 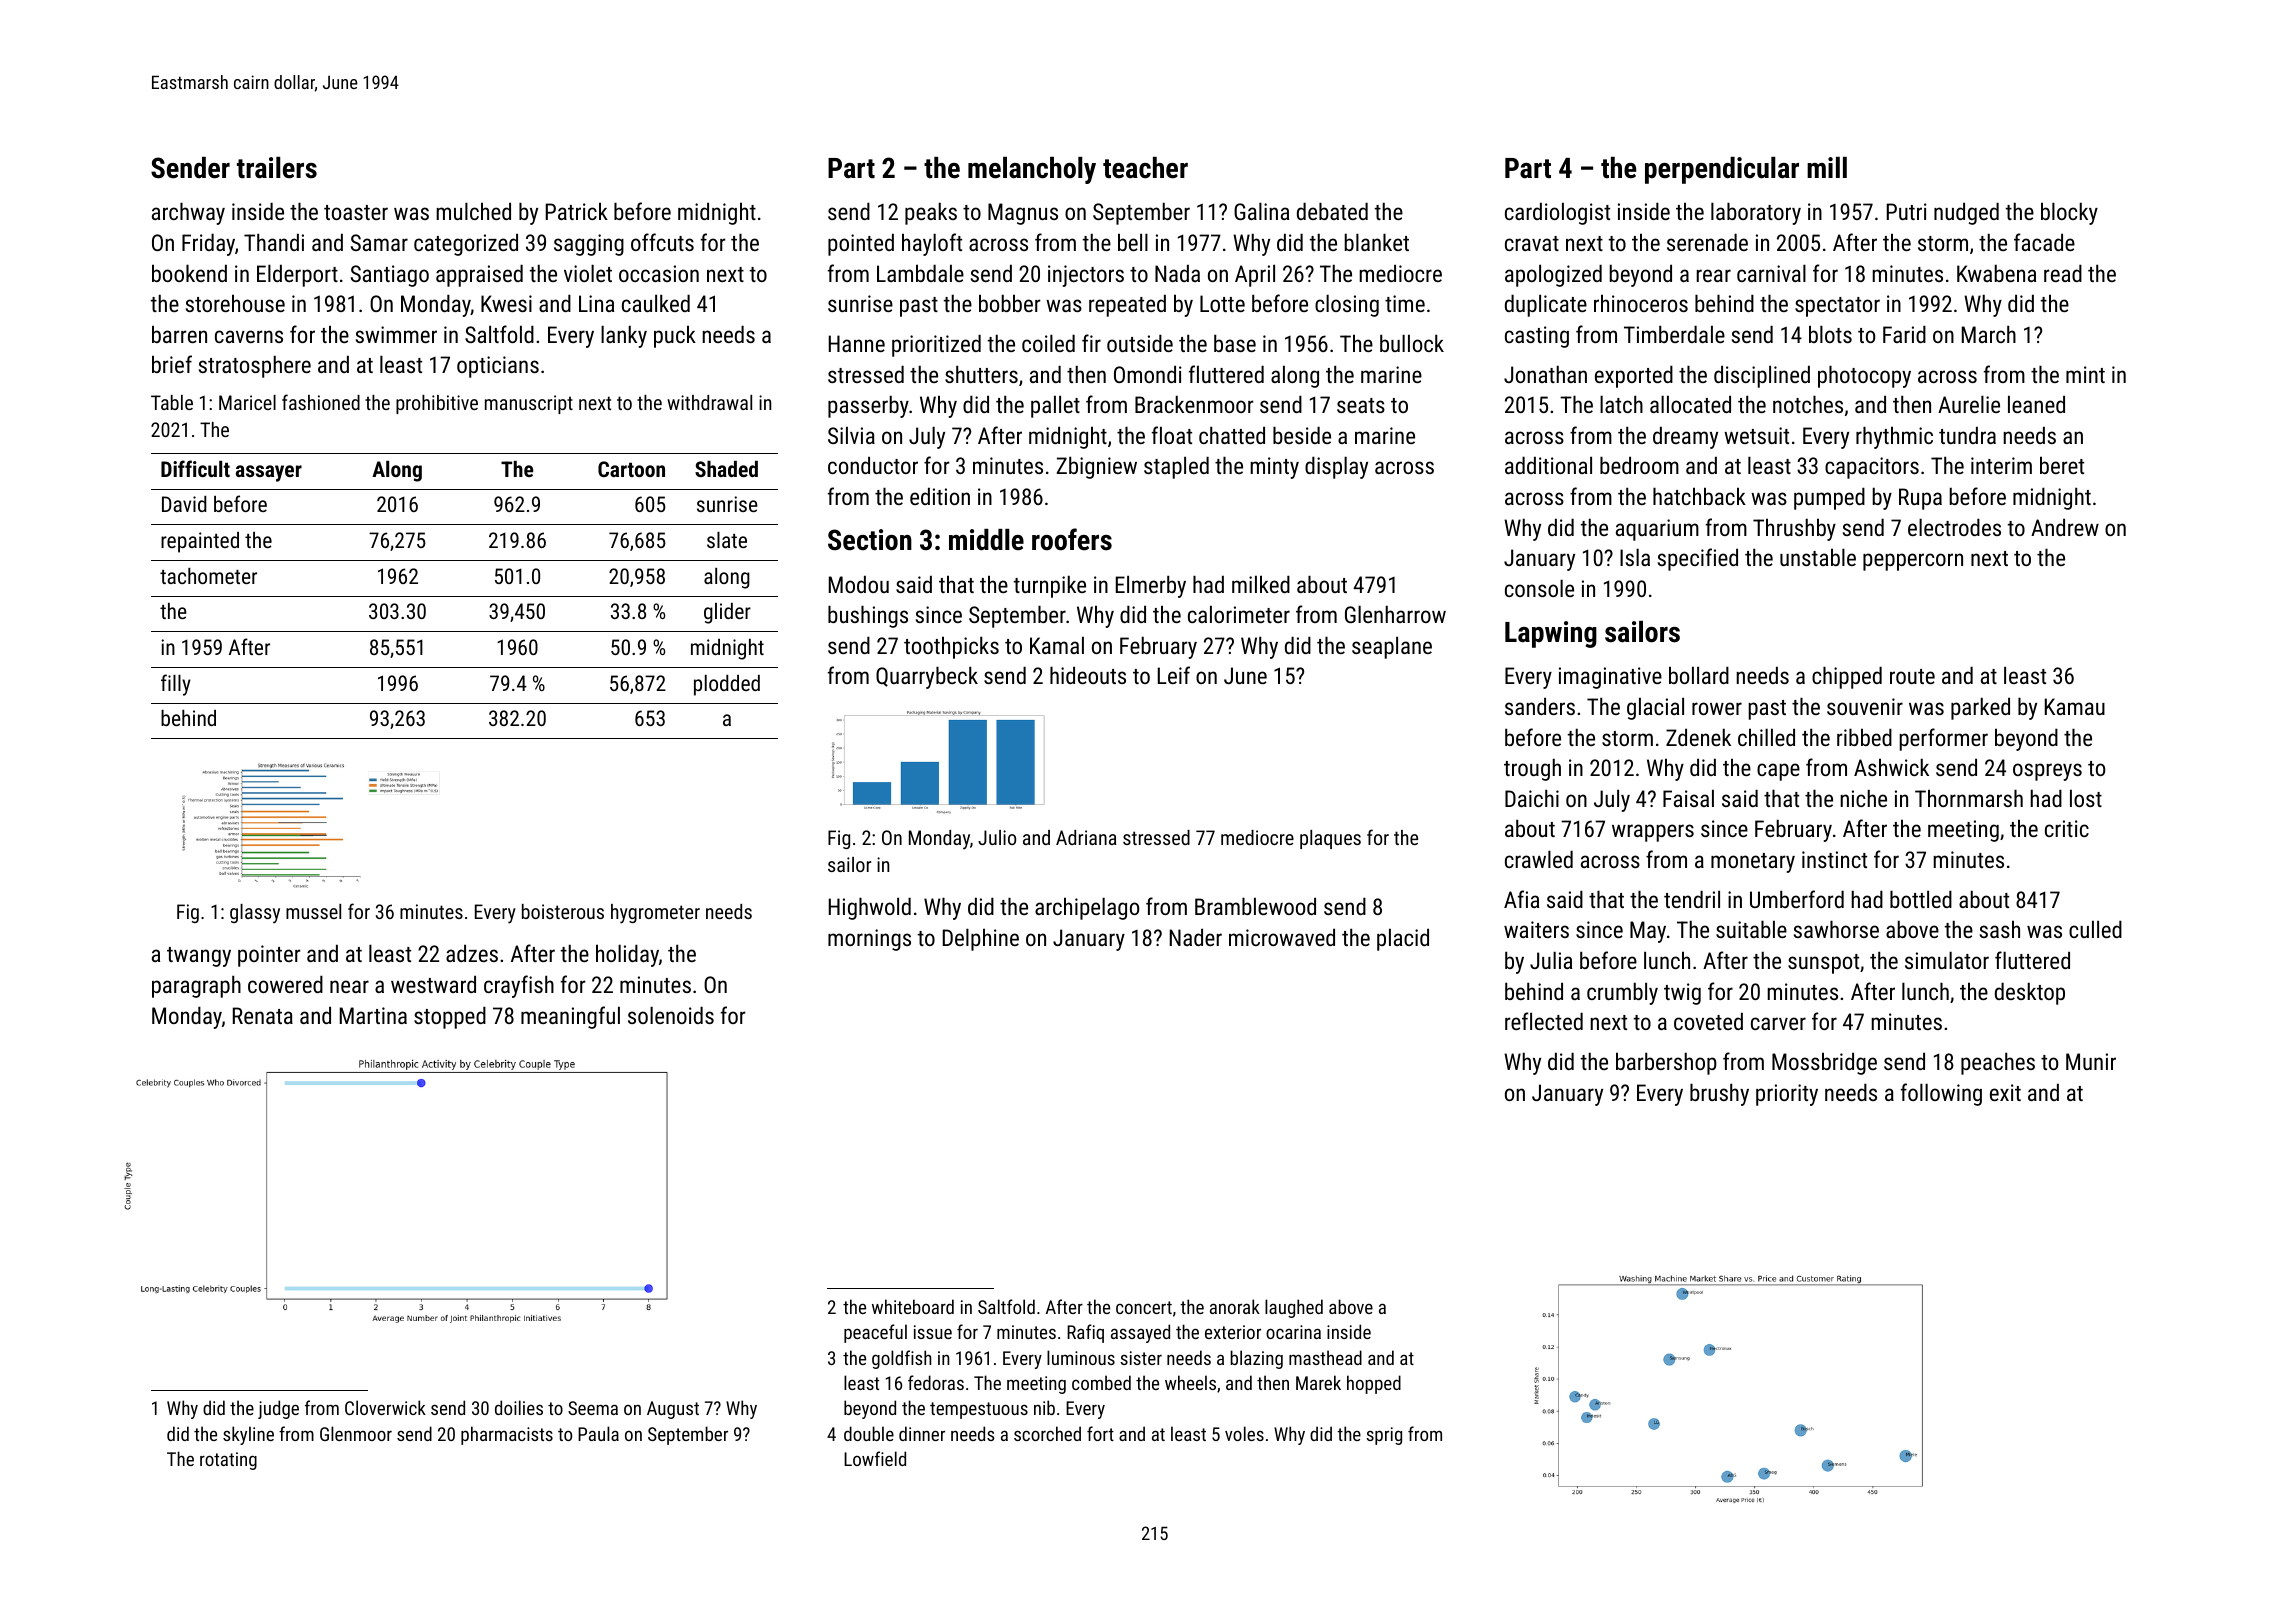 I want to click on crawled, so click(x=1539, y=859).
